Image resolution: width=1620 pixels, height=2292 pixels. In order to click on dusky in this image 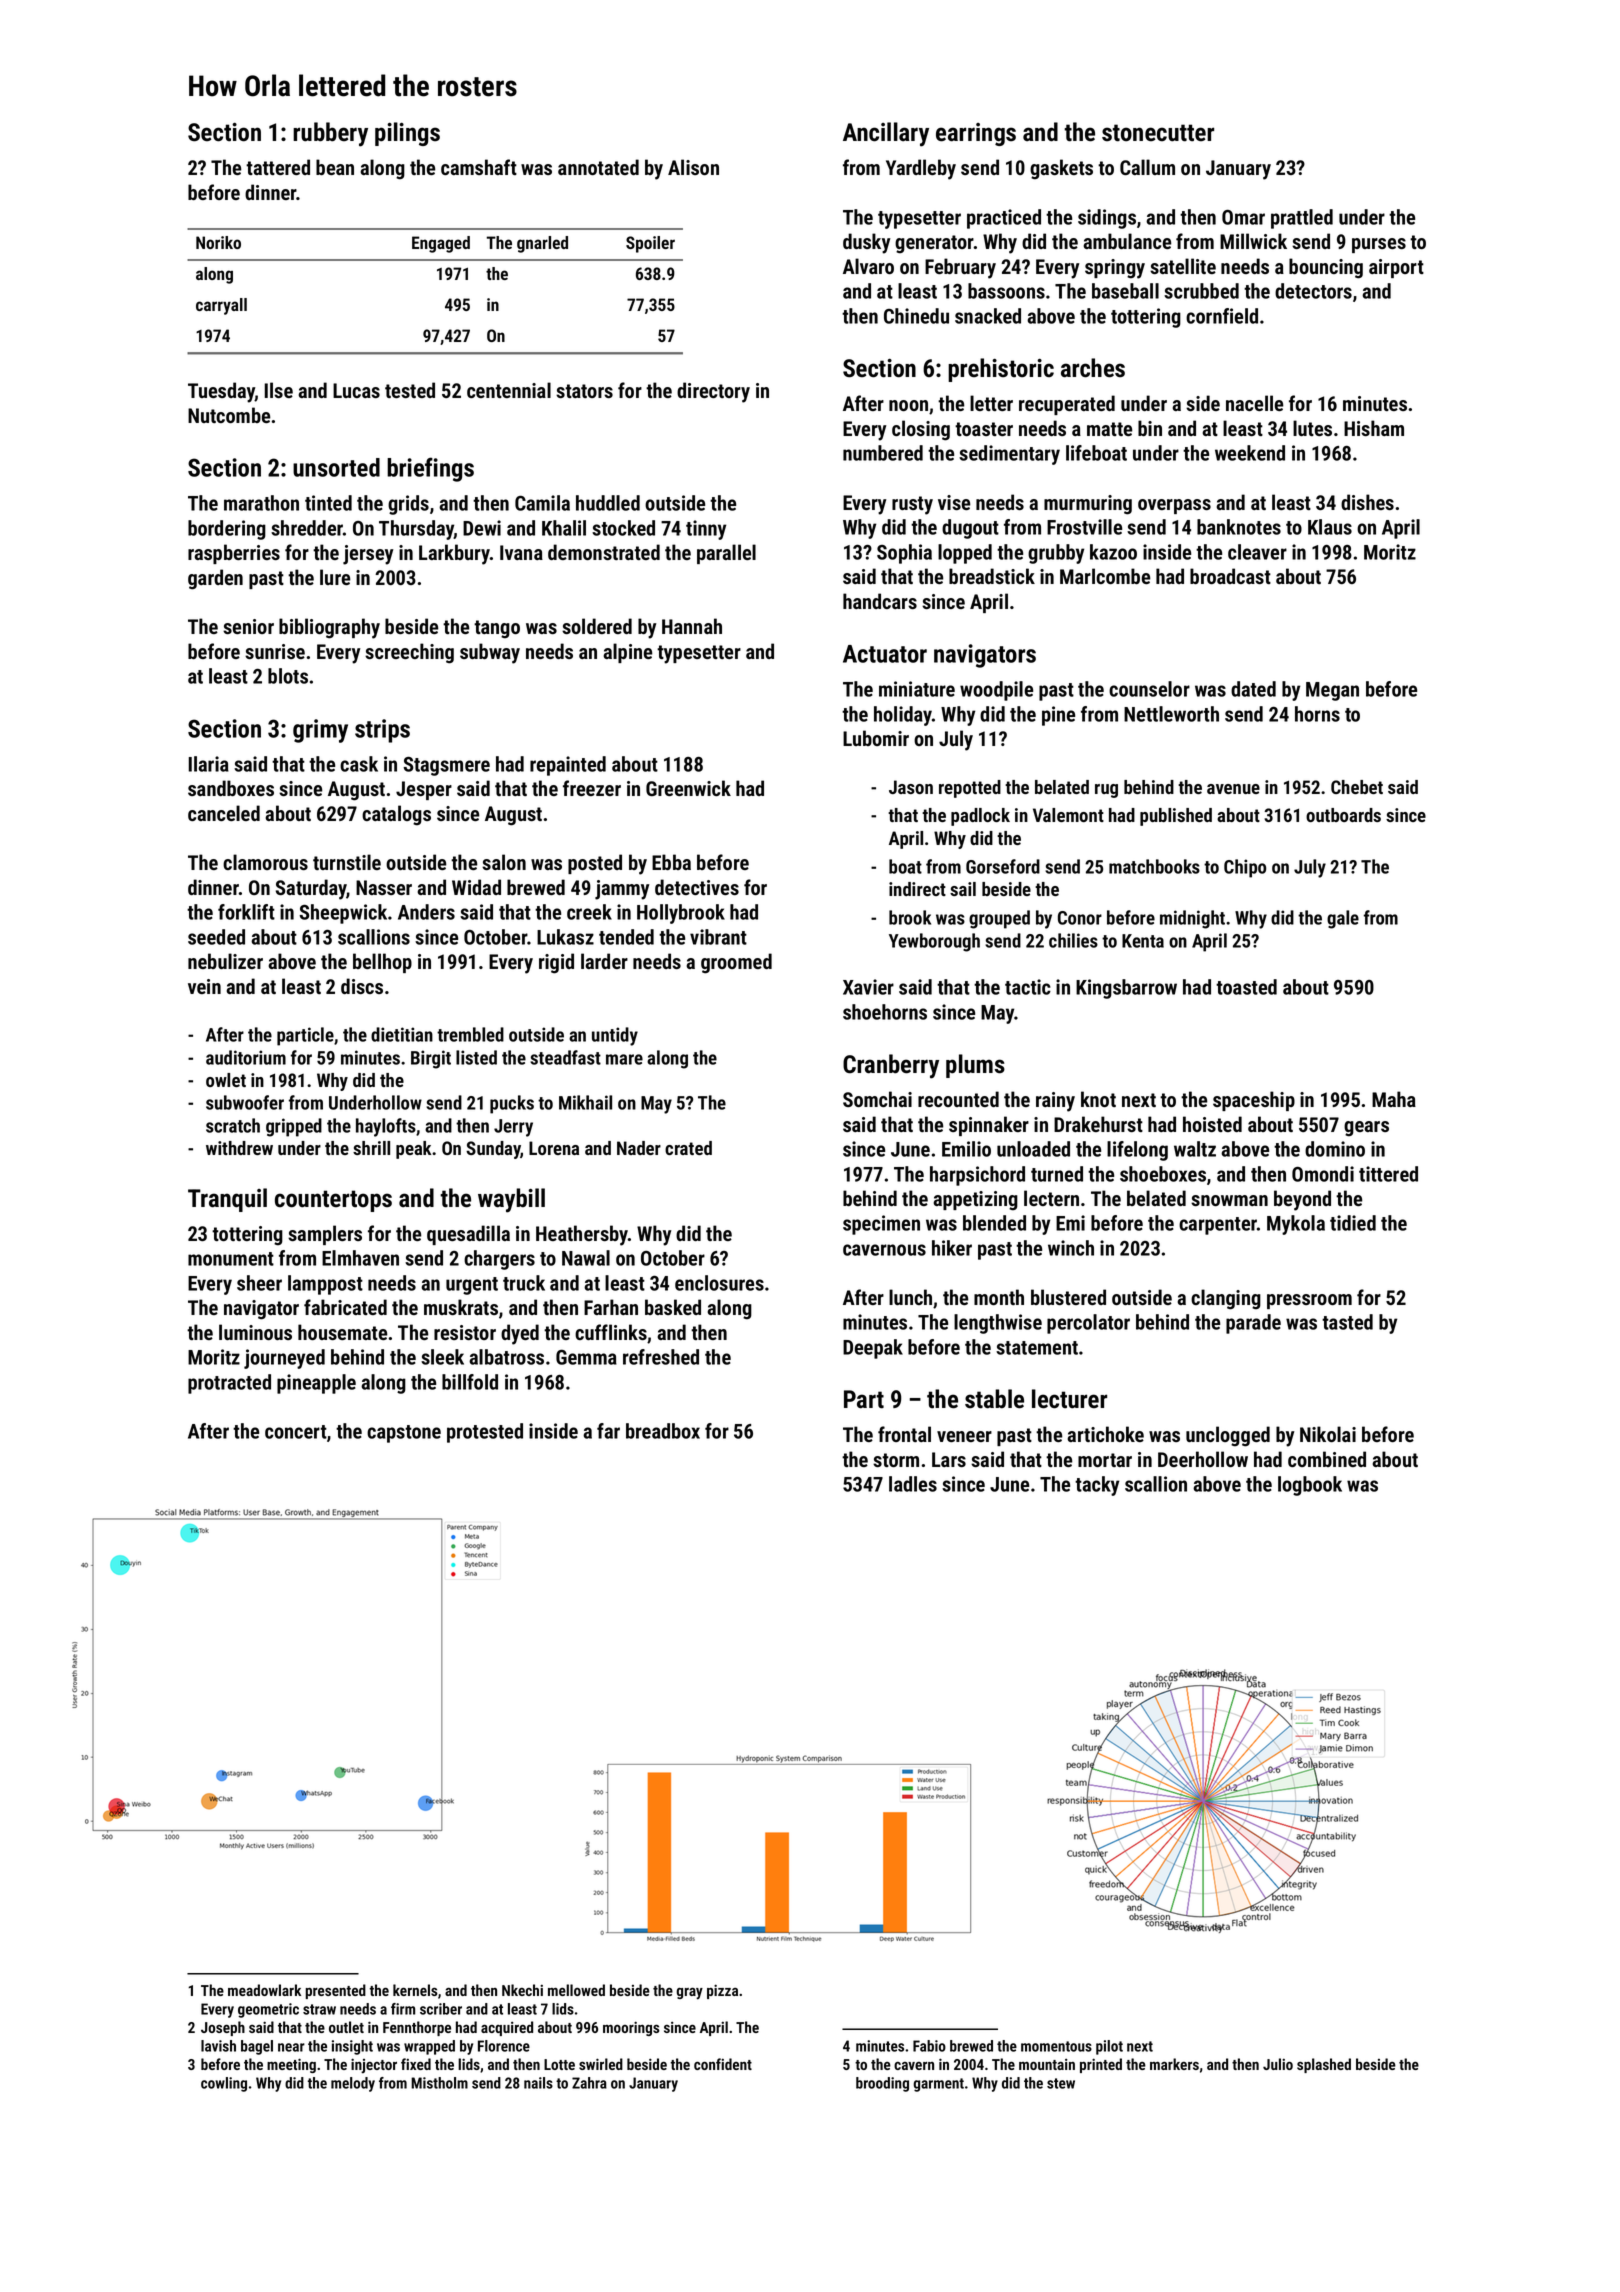, I will do `click(866, 243)`.
